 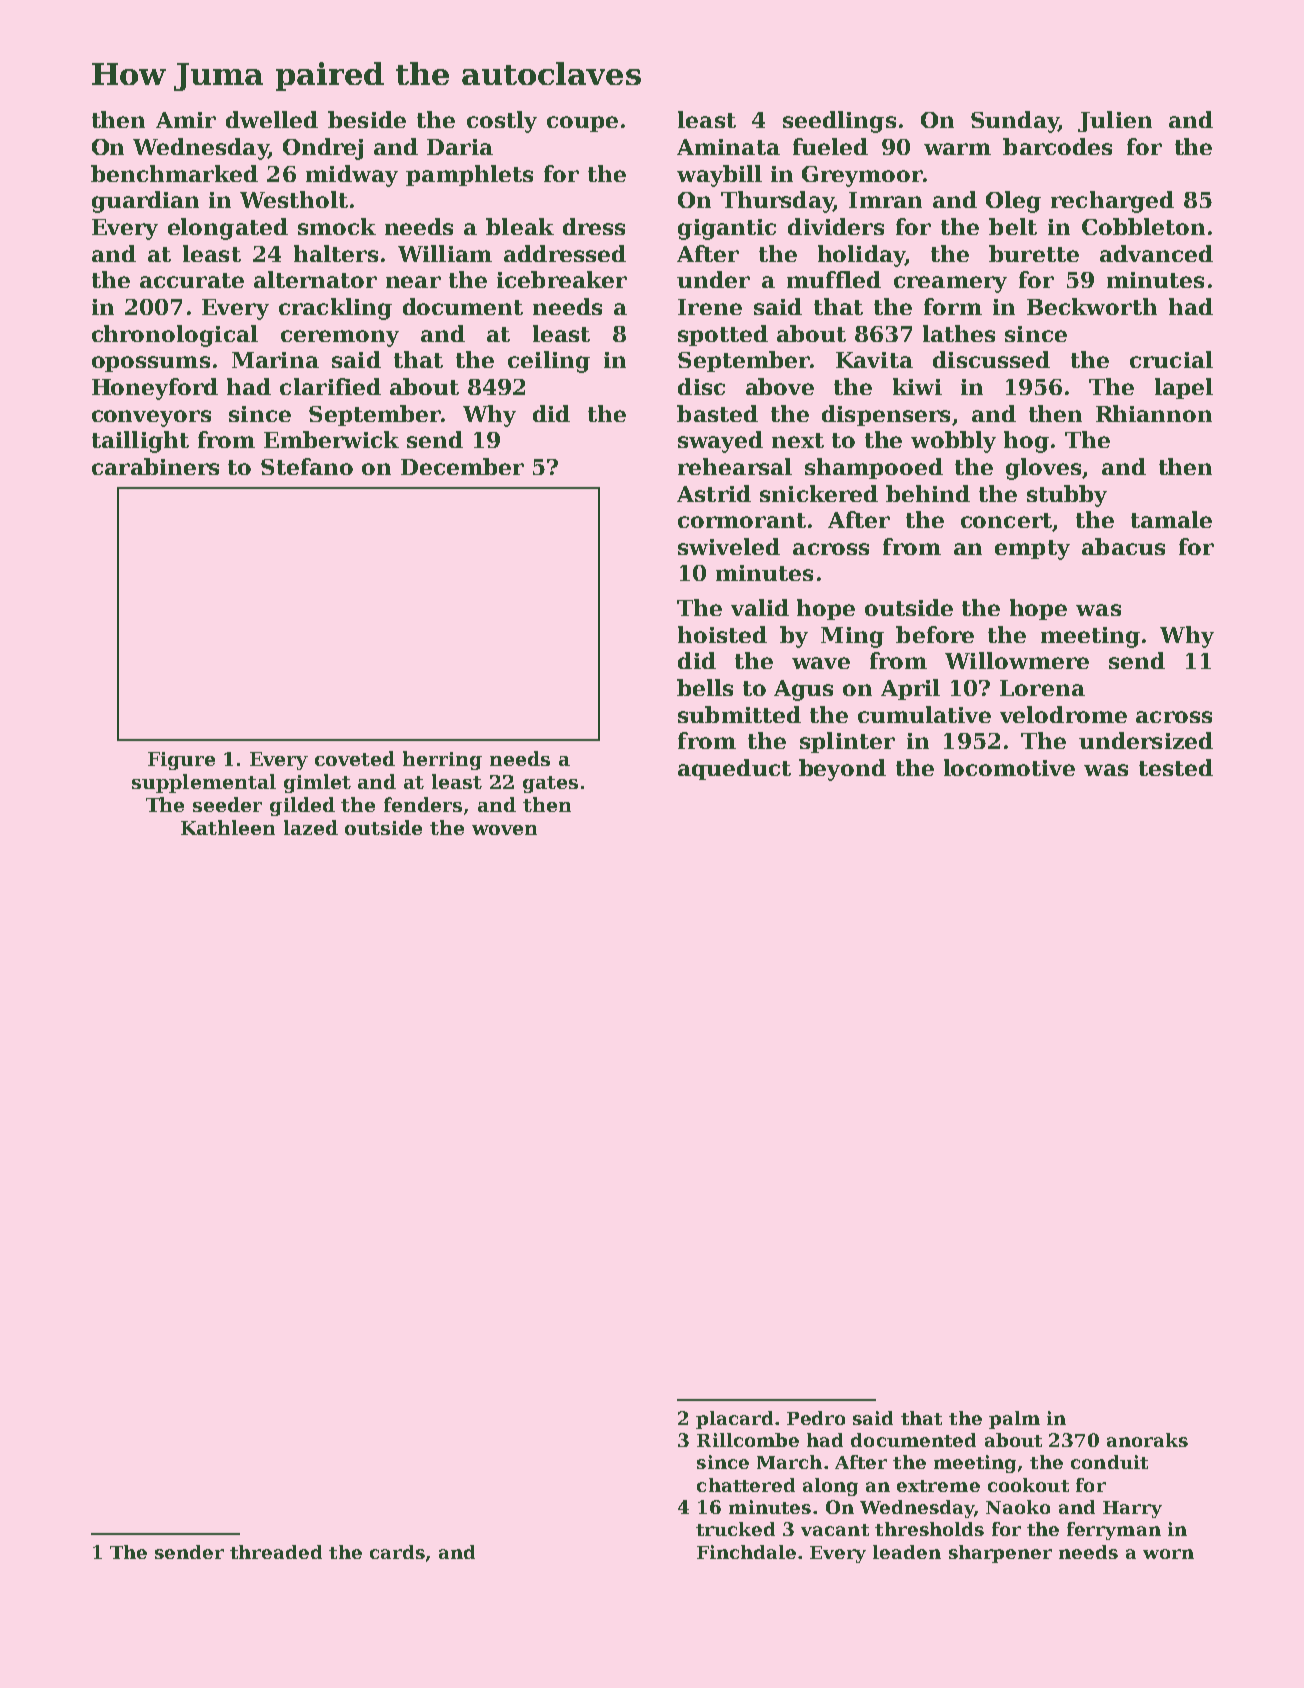 I want to click on Figure, so click(x=181, y=761).
